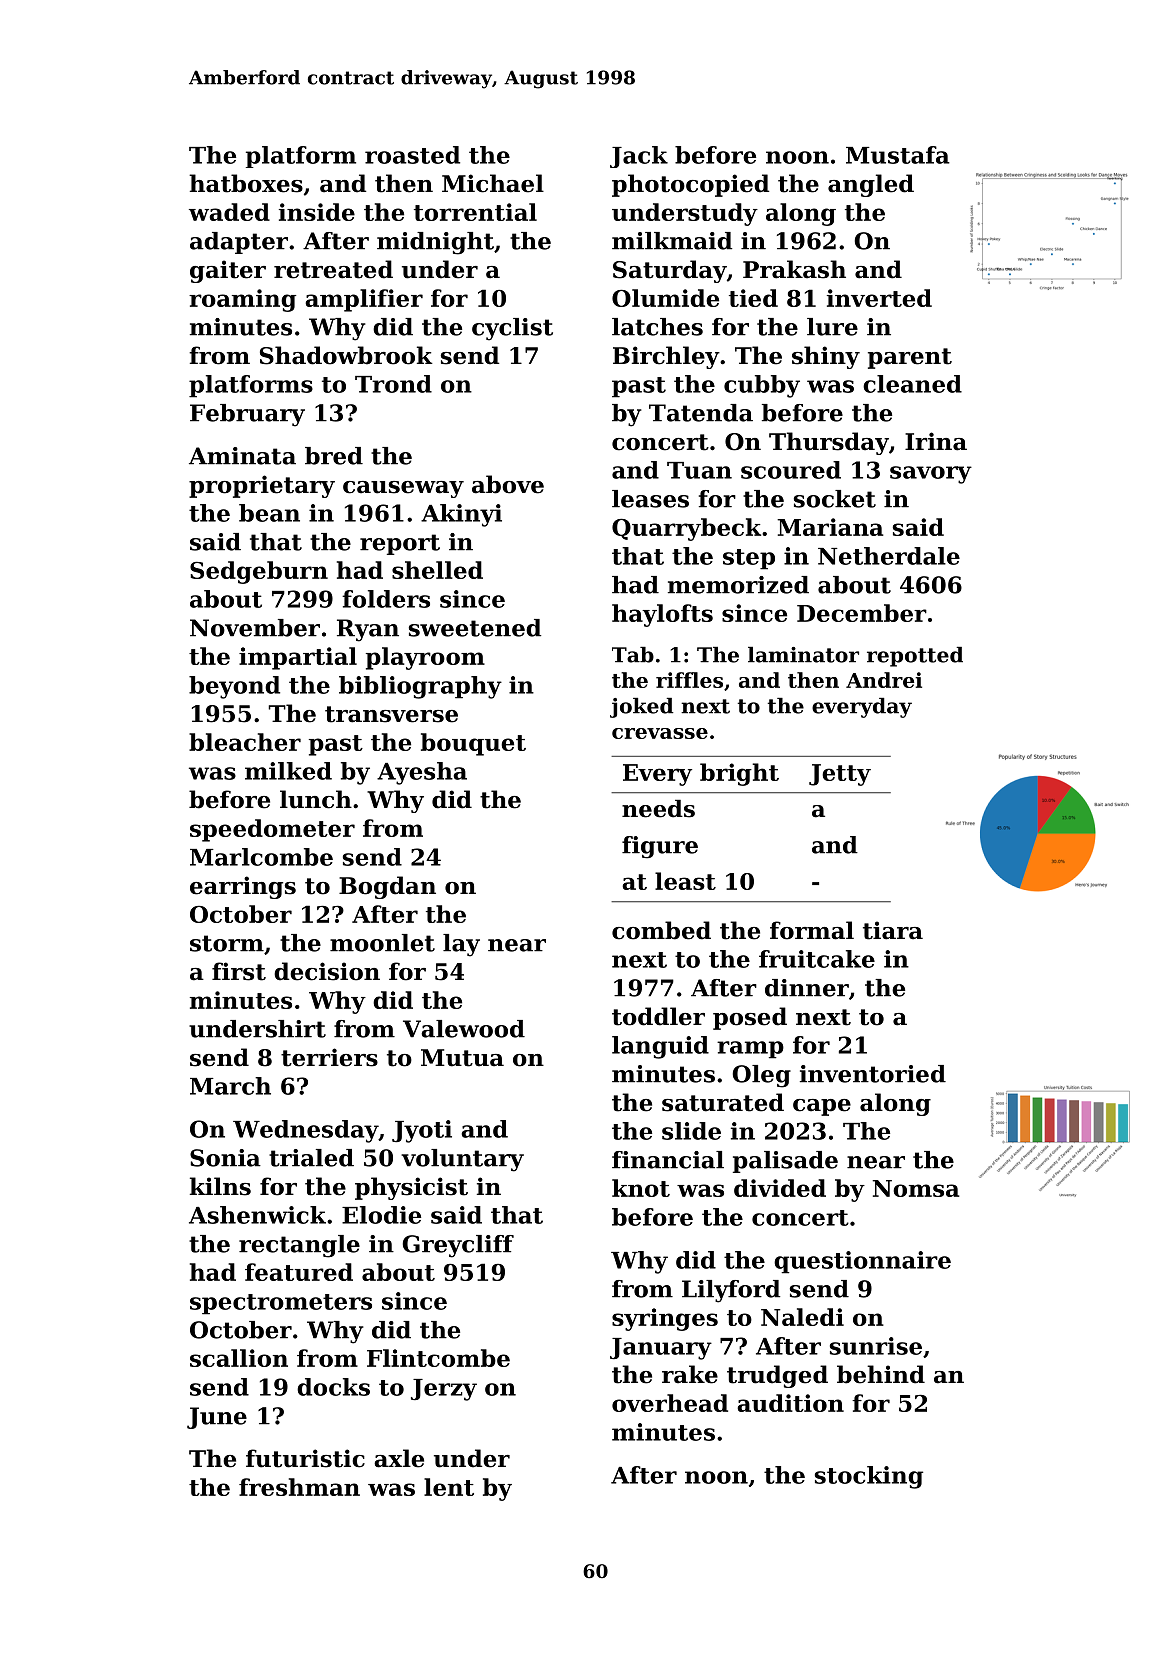 This page has height=1654, width=1165. Describe the element at coordinates (641, 1188) in the page. I see `knot` at that location.
